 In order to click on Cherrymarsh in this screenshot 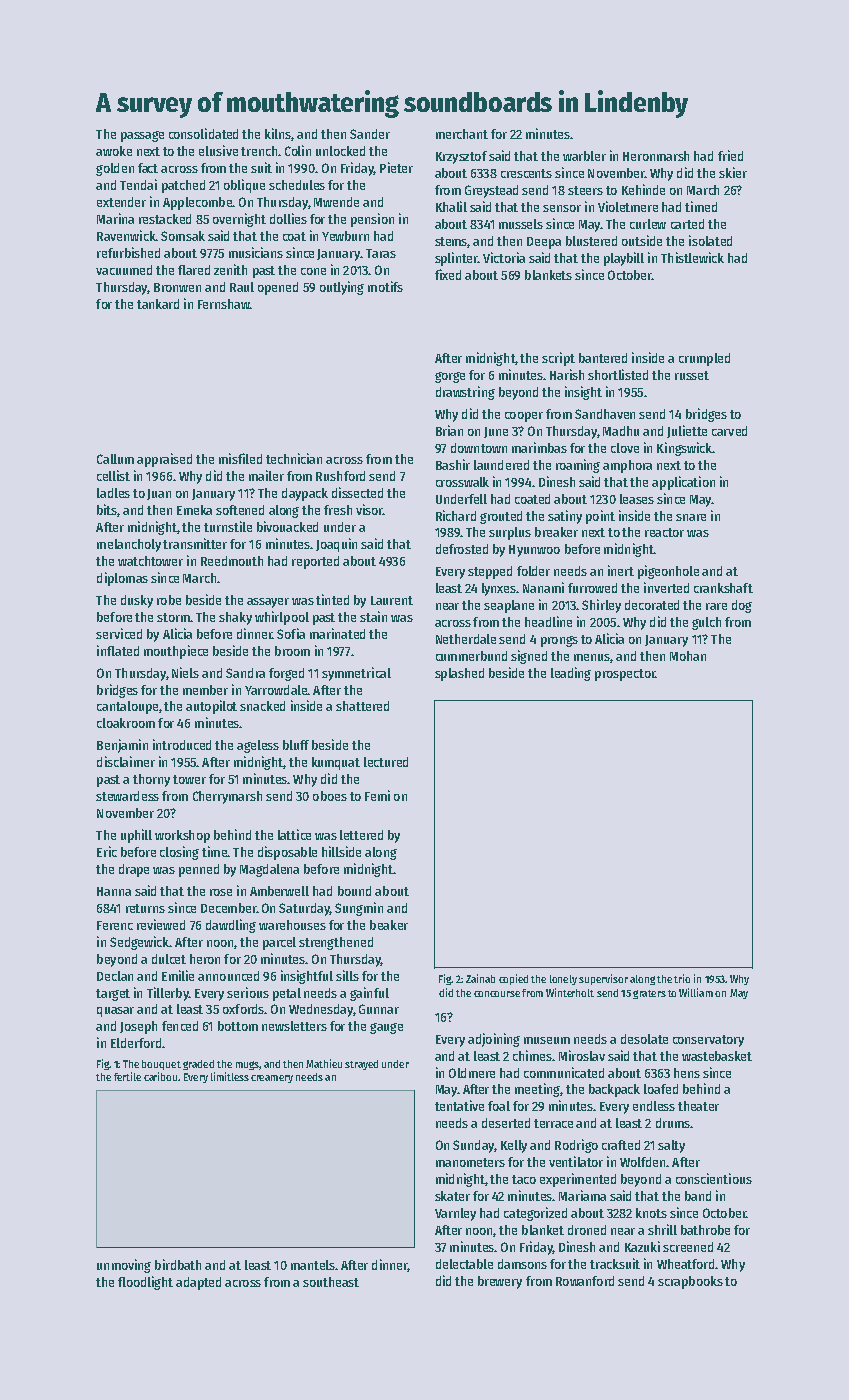, I will do `click(227, 797)`.
